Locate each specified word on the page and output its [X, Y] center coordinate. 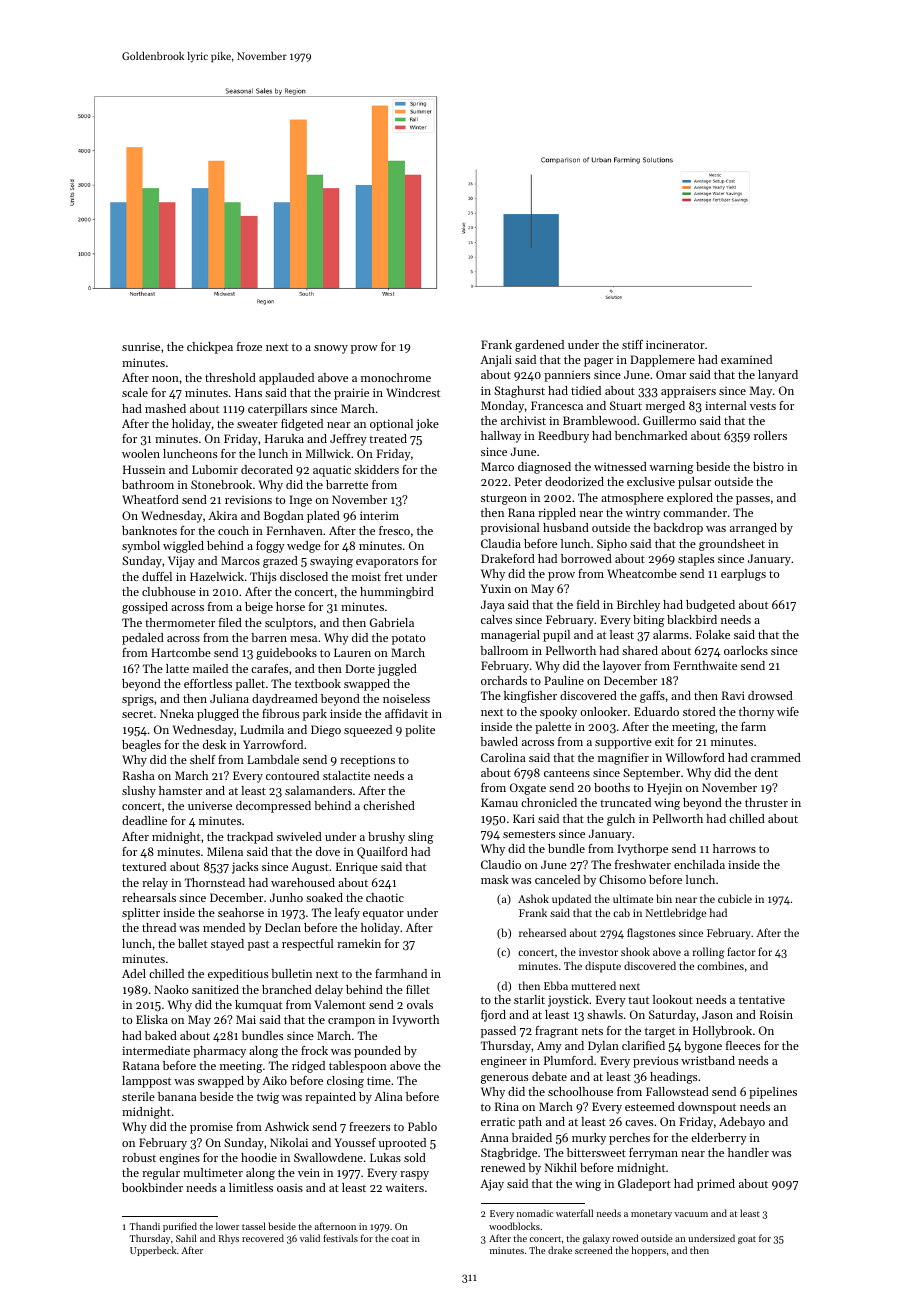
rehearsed [542, 932]
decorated [267, 469]
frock [314, 1050]
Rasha [139, 775]
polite [420, 731]
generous [504, 1079]
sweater [257, 424]
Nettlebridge [676, 914]
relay [155, 884]
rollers [770, 435]
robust [139, 1157]
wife [788, 711]
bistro [768, 466]
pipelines [773, 1093]
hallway [501, 437]
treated [388, 438]
